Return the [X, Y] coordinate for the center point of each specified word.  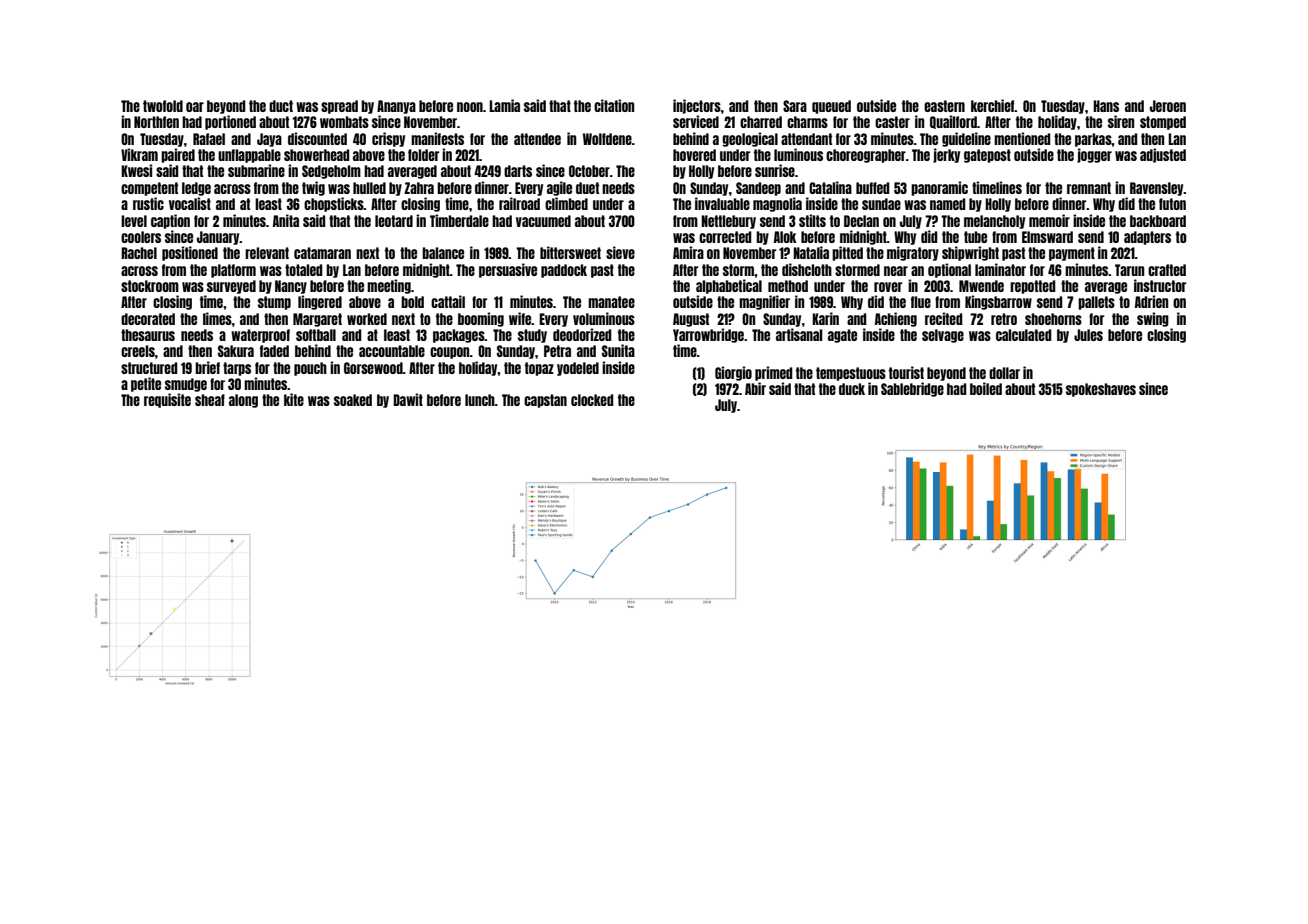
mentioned [1022, 138]
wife [520, 318]
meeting [389, 286]
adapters [1147, 238]
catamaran [322, 253]
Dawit [408, 399]
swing [1153, 319]
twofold [163, 106]
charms [807, 122]
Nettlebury [728, 222]
